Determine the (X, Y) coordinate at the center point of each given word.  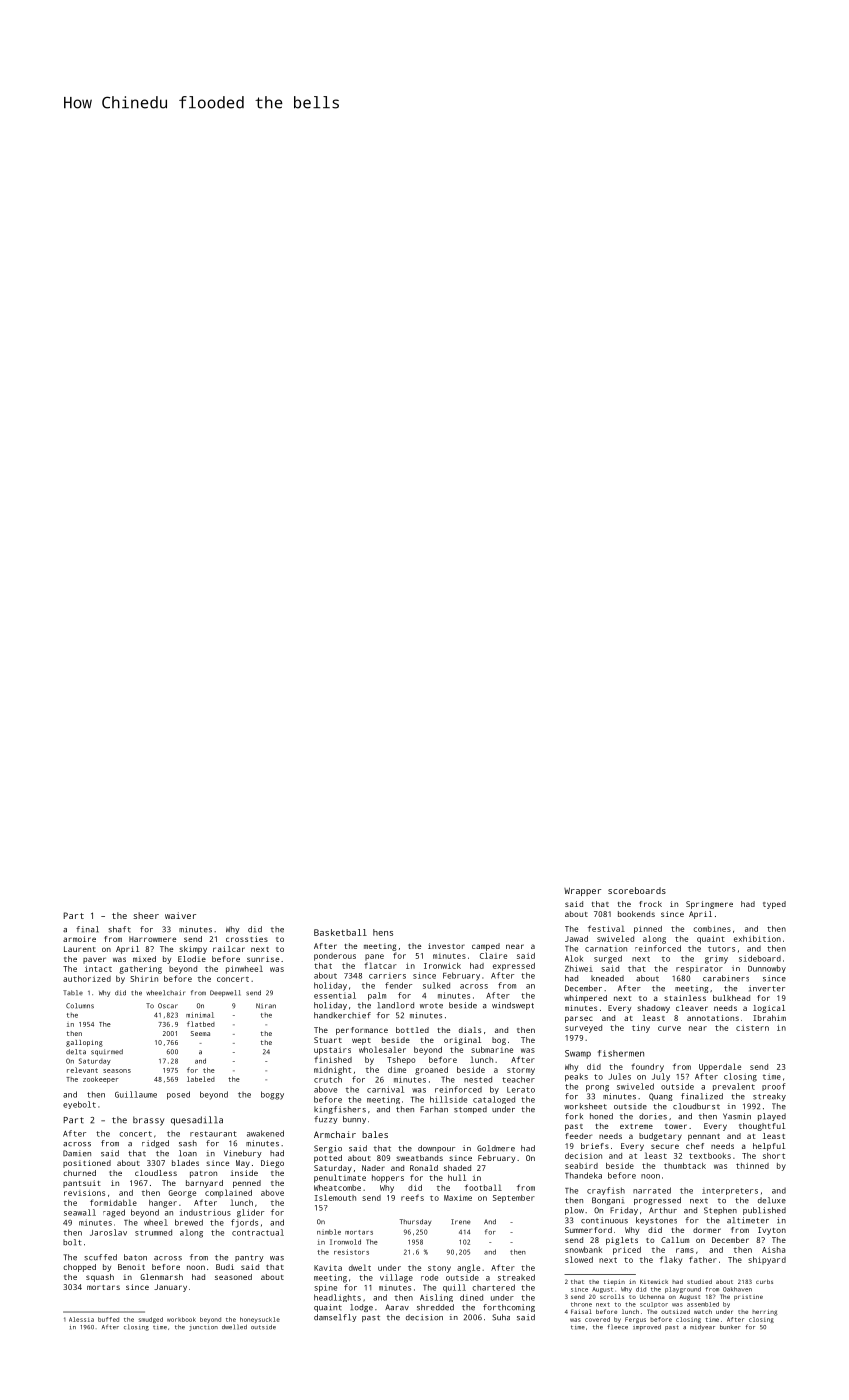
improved (647, 1328)
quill (454, 1288)
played (772, 1117)
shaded (457, 1168)
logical (769, 1009)
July (661, 1077)
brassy (148, 1121)
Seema (200, 1033)
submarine (492, 1050)
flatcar (380, 965)
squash (100, 1278)
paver (94, 960)
